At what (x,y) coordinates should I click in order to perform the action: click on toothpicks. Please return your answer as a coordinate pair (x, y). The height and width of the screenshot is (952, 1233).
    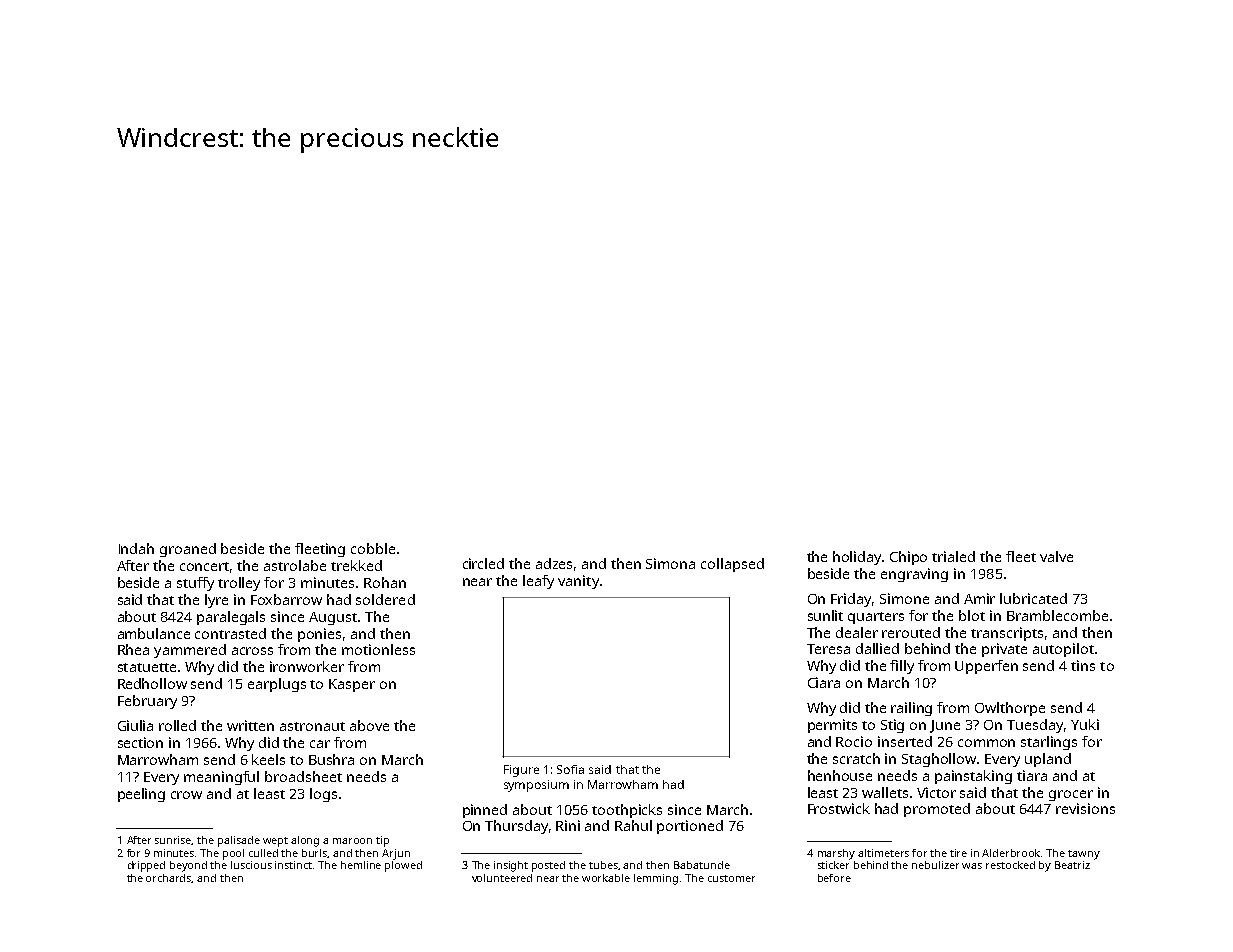
    Looking at the image, I should click on (627, 811).
